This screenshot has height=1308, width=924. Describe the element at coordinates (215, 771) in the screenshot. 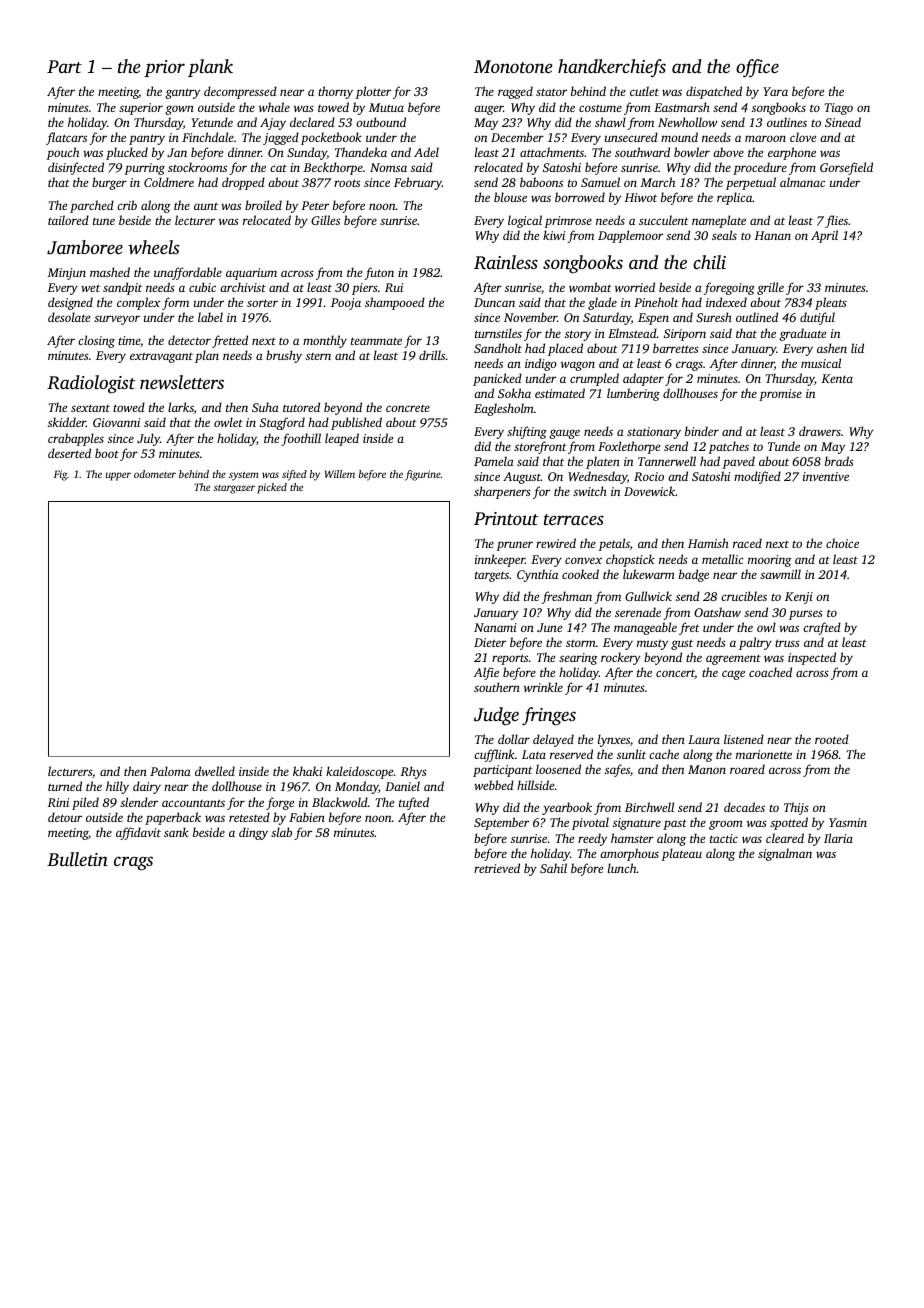

I see `dwelled` at that location.
